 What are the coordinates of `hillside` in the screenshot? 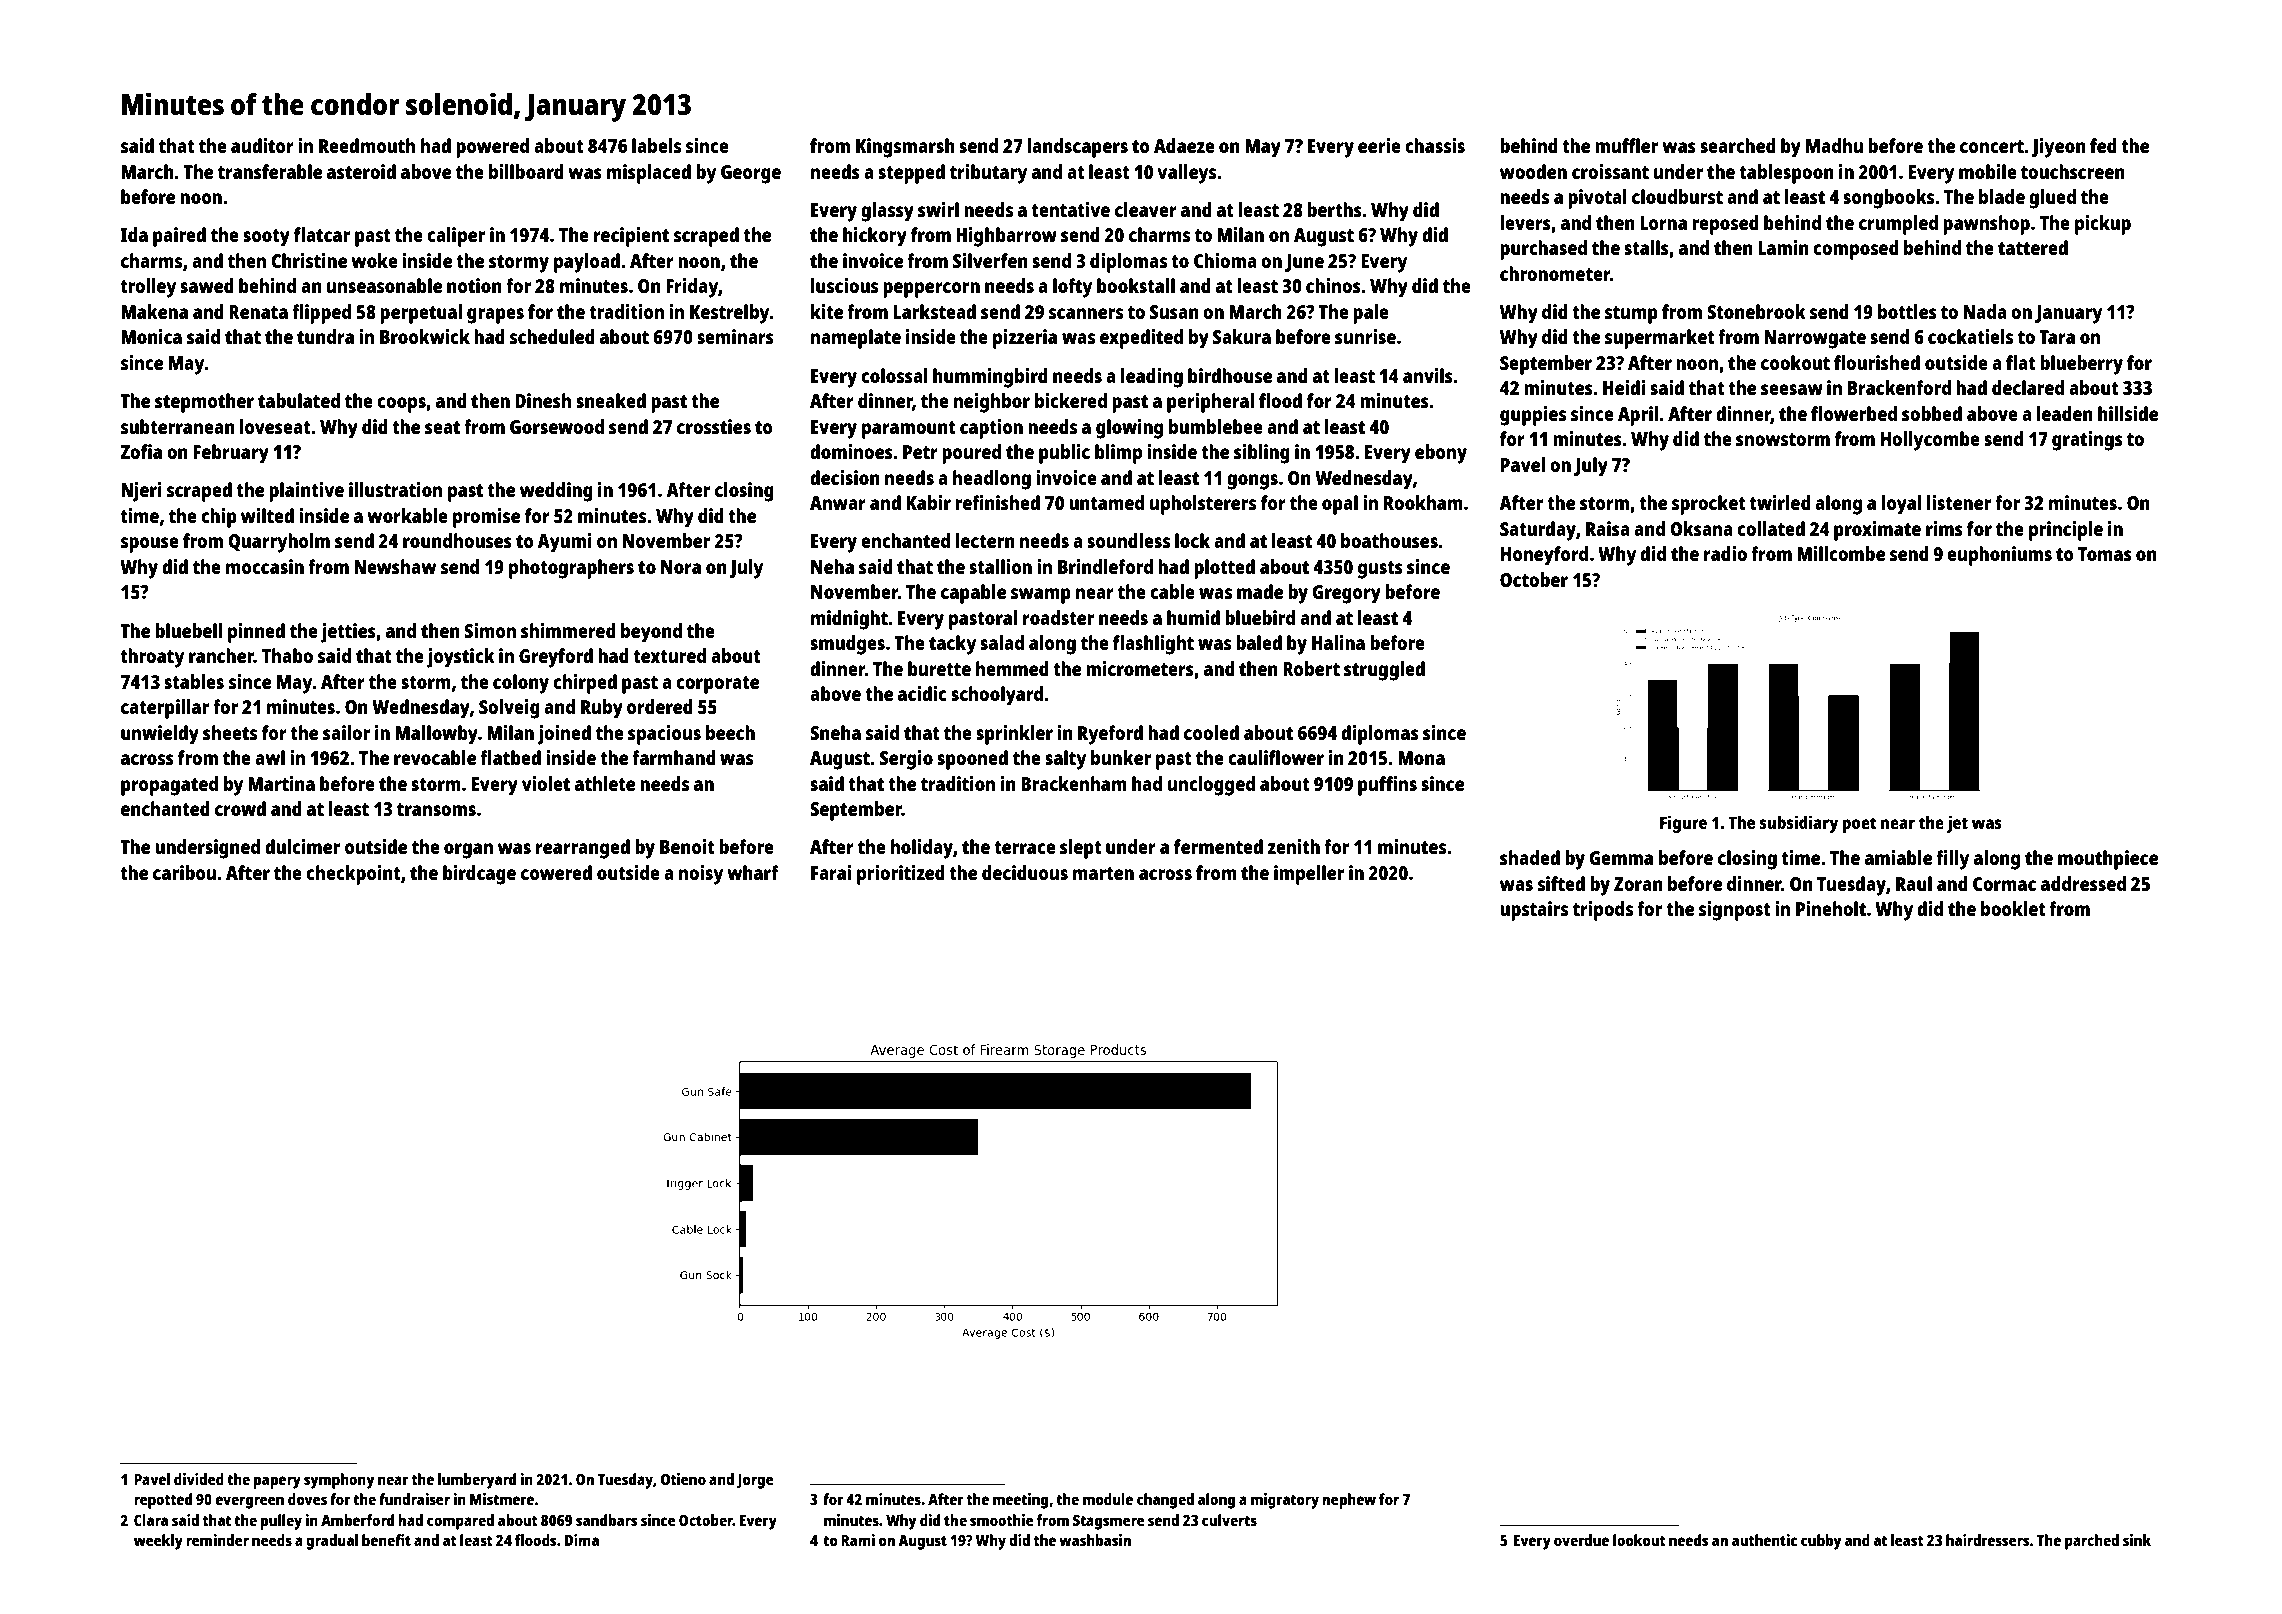 It's located at (2128, 413).
